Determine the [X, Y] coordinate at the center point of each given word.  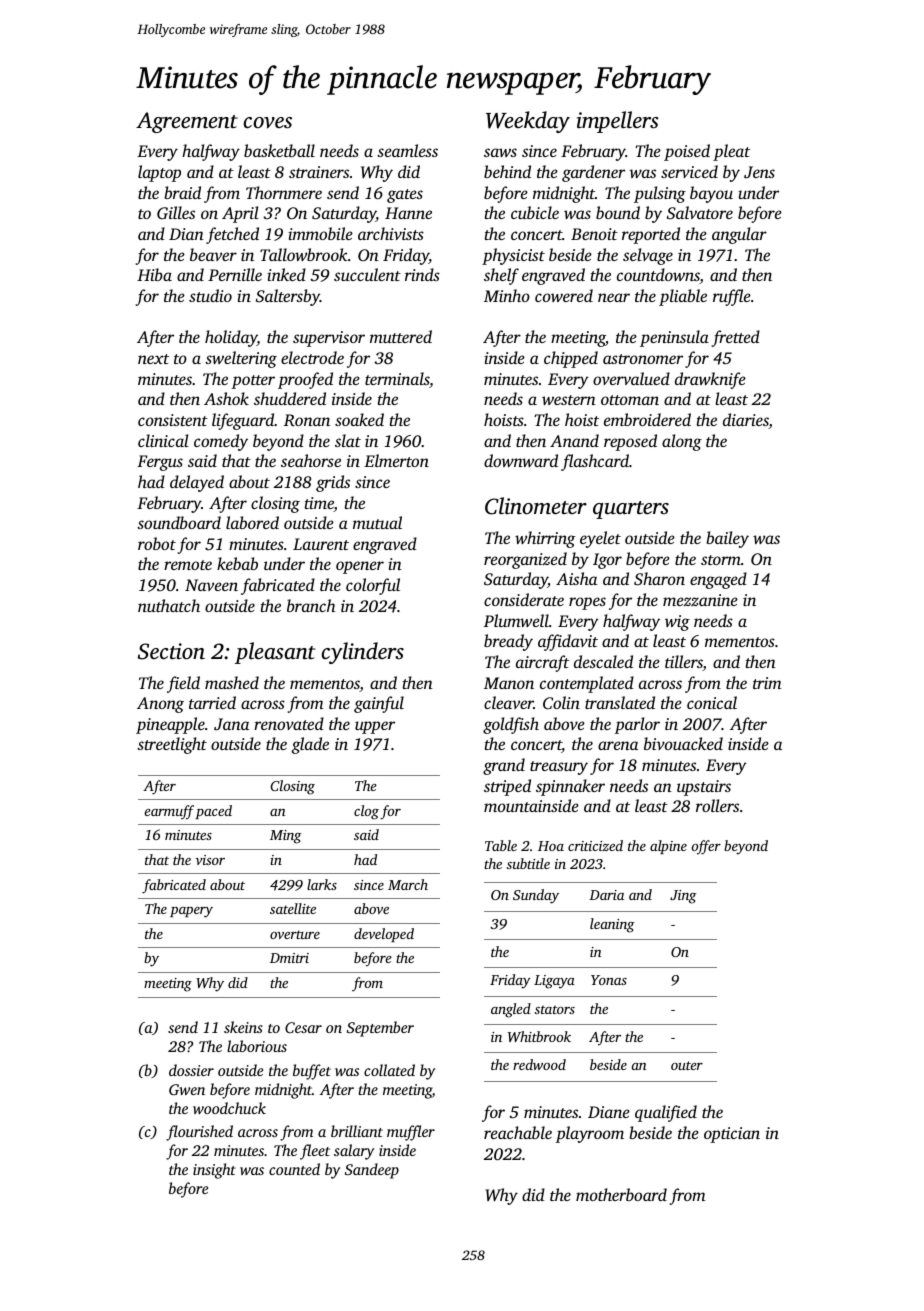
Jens [759, 172]
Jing [683, 897]
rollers [717, 805]
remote [188, 565]
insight [214, 1171]
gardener [593, 173]
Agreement [187, 122]
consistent [173, 420]
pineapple [170, 725]
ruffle [732, 297]
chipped [571, 359]
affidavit [568, 642]
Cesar [303, 1027]
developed [384, 935]
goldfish [511, 725]
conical [712, 702]
